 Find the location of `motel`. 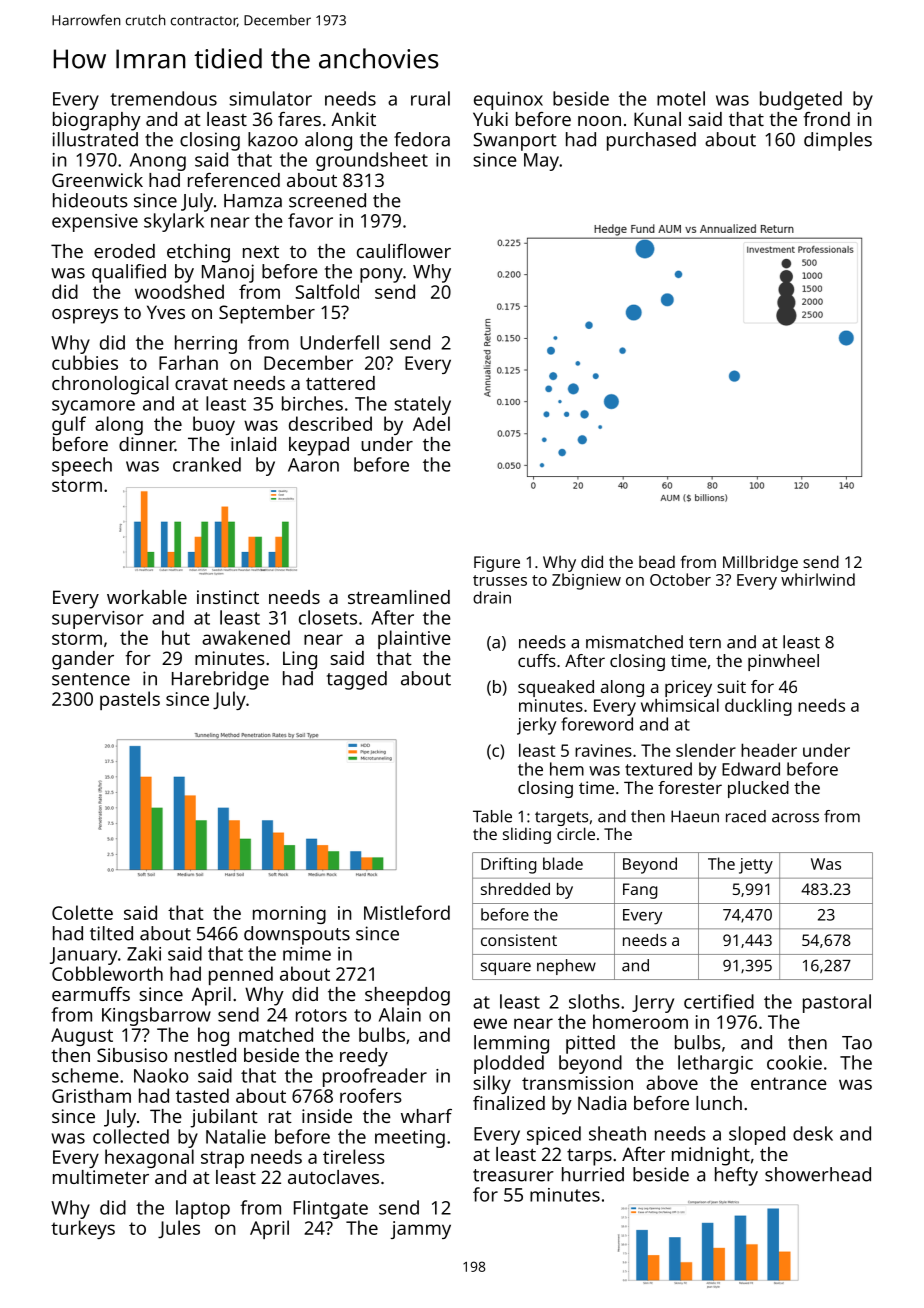

motel is located at coordinates (681, 98).
